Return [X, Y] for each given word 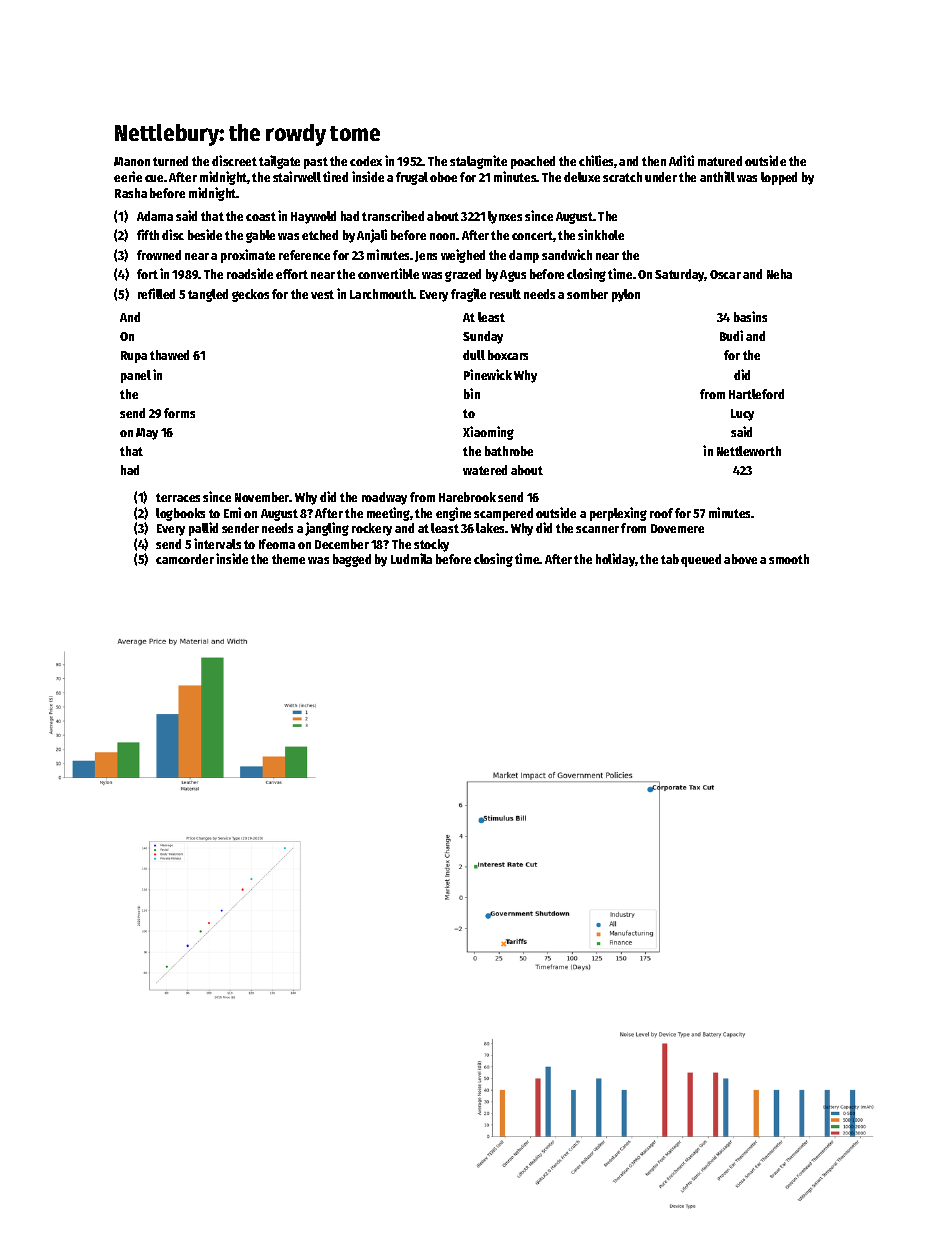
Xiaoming [488, 433]
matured [720, 161]
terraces [178, 497]
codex [366, 161]
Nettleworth [749, 451]
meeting [388, 514]
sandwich [567, 254]
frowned [159, 255]
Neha [779, 274]
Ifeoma [277, 544]
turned [170, 161]
